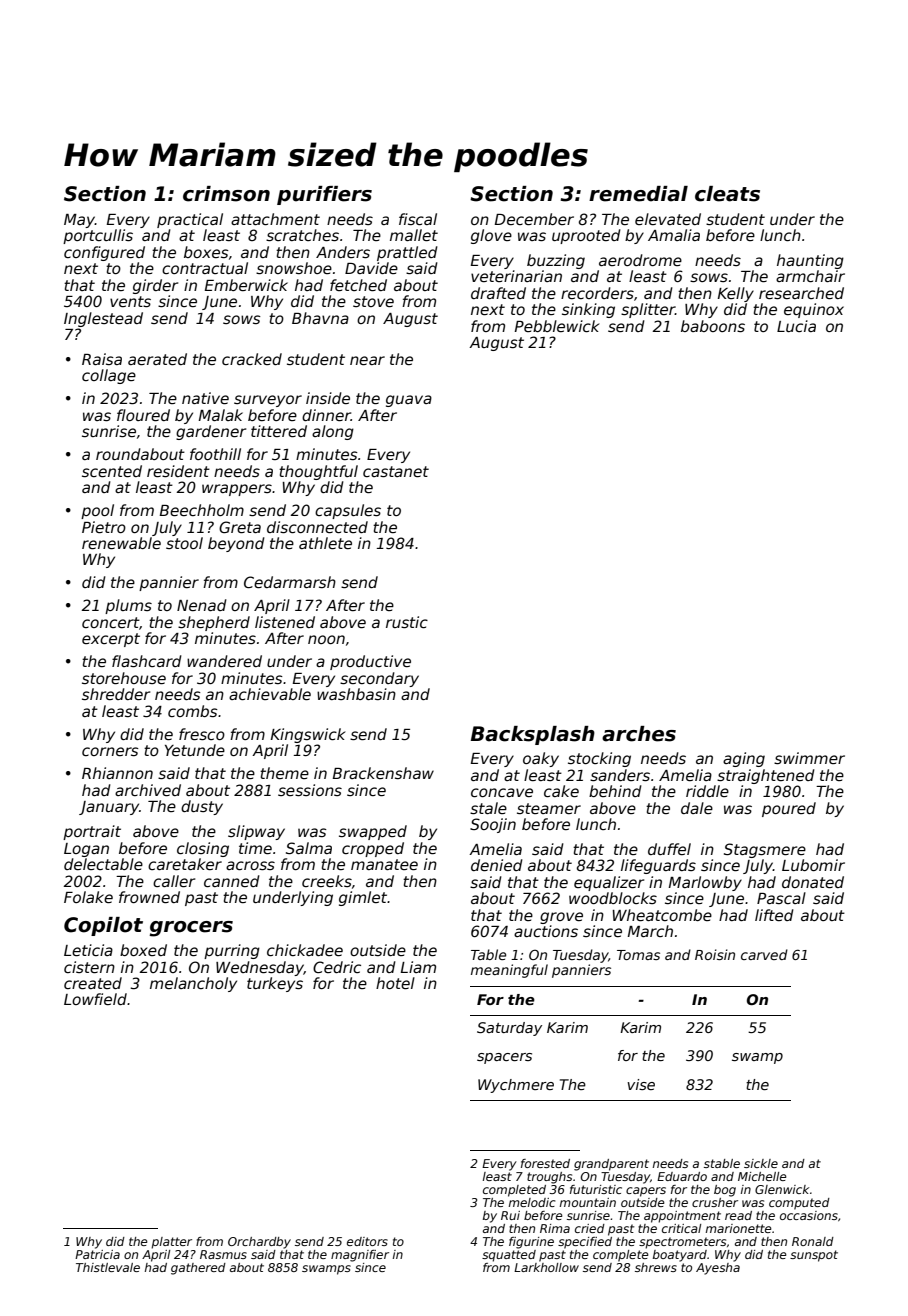 Image resolution: width=908 pixels, height=1316 pixels. What do you see at coordinates (275, 984) in the screenshot?
I see `turkeys` at bounding box center [275, 984].
